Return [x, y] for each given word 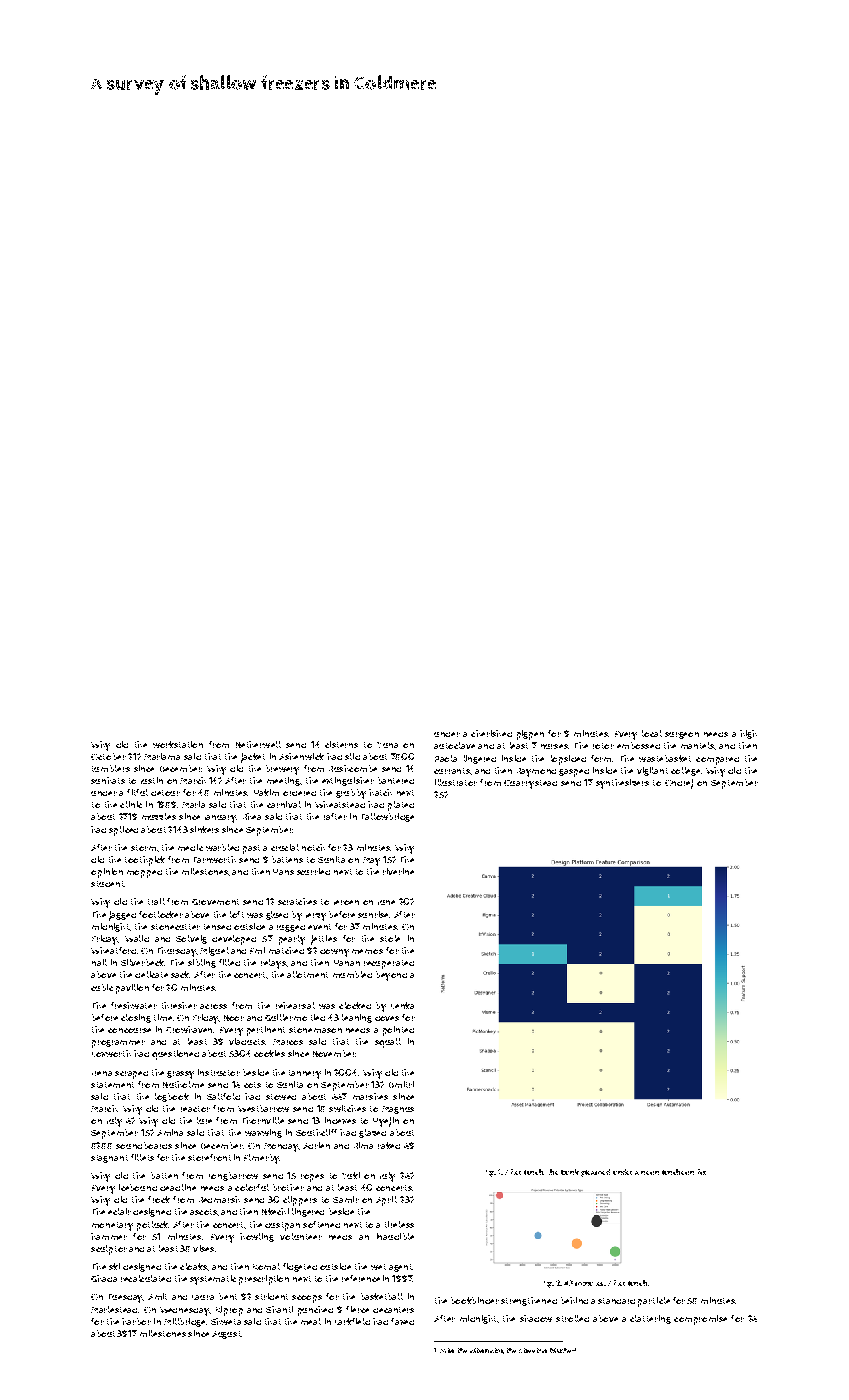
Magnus [398, 1110]
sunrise [373, 914]
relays [273, 964]
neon [650, 1173]
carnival [284, 804]
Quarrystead [530, 784]
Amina [170, 1132]
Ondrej [679, 784]
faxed [402, 1321]
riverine [398, 871]
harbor [136, 1321]
